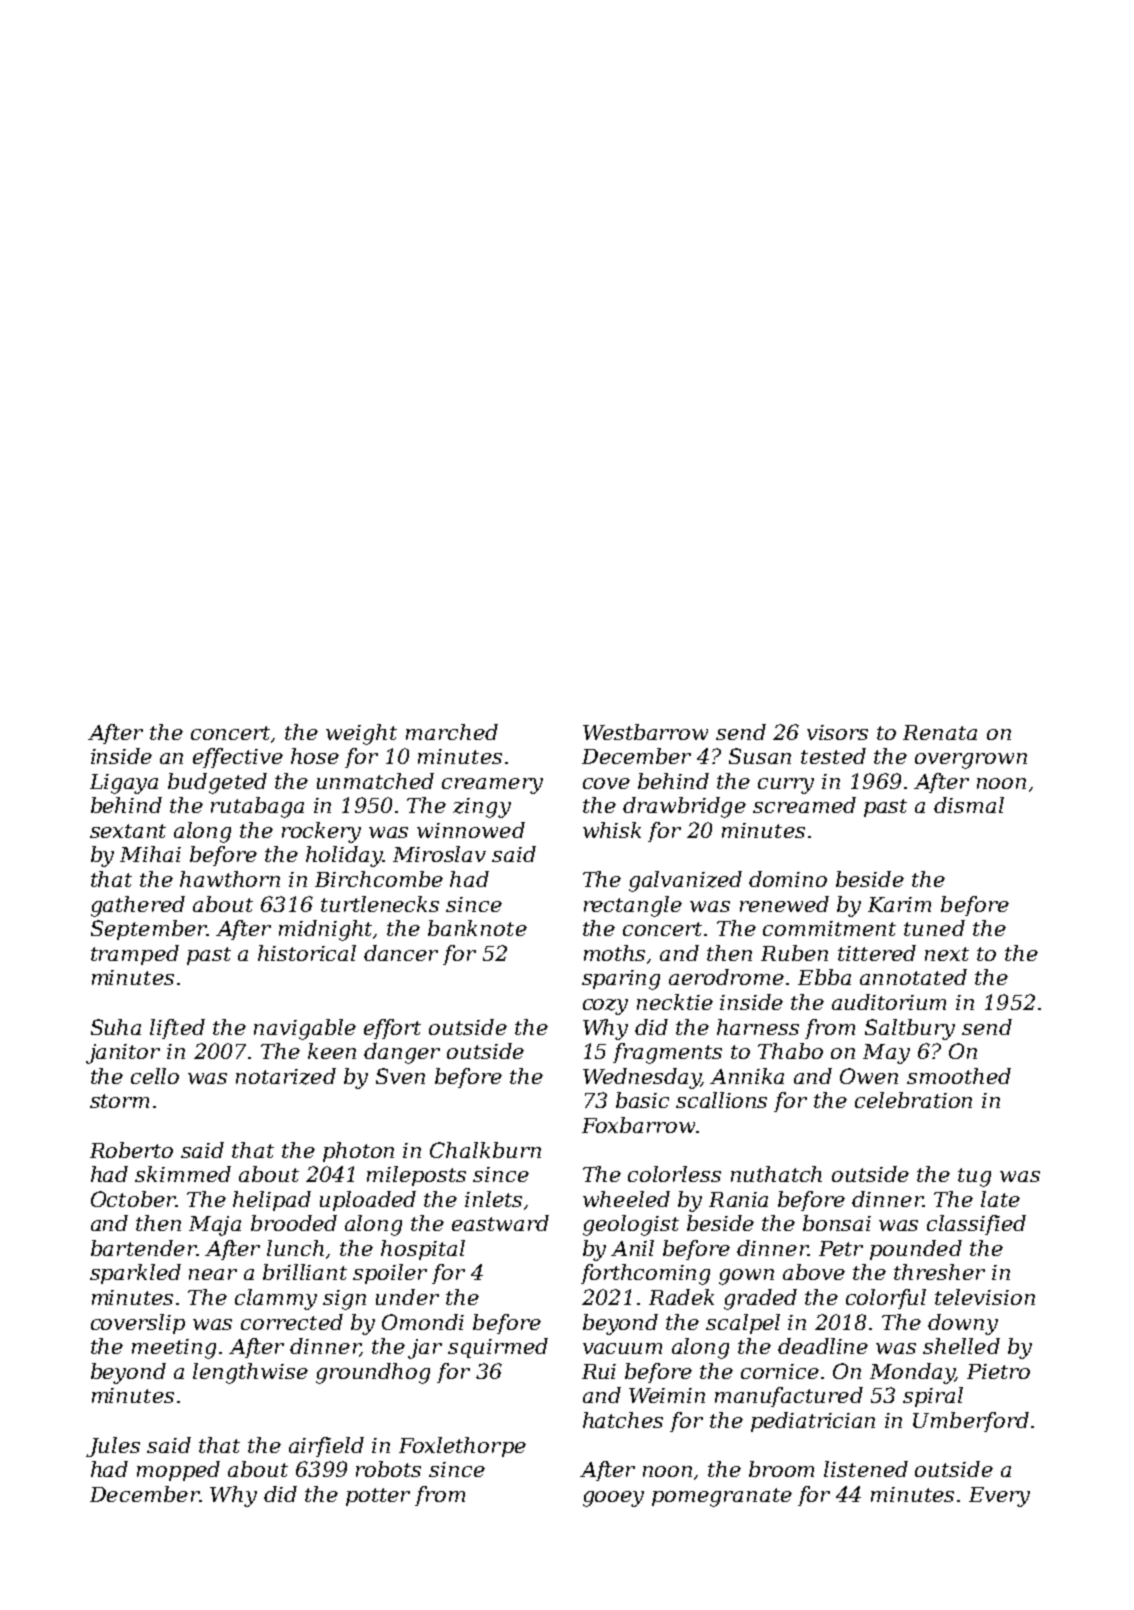 This document has height=1610, width=1134. What do you see at coordinates (375, 781) in the document?
I see `unmatched` at bounding box center [375, 781].
